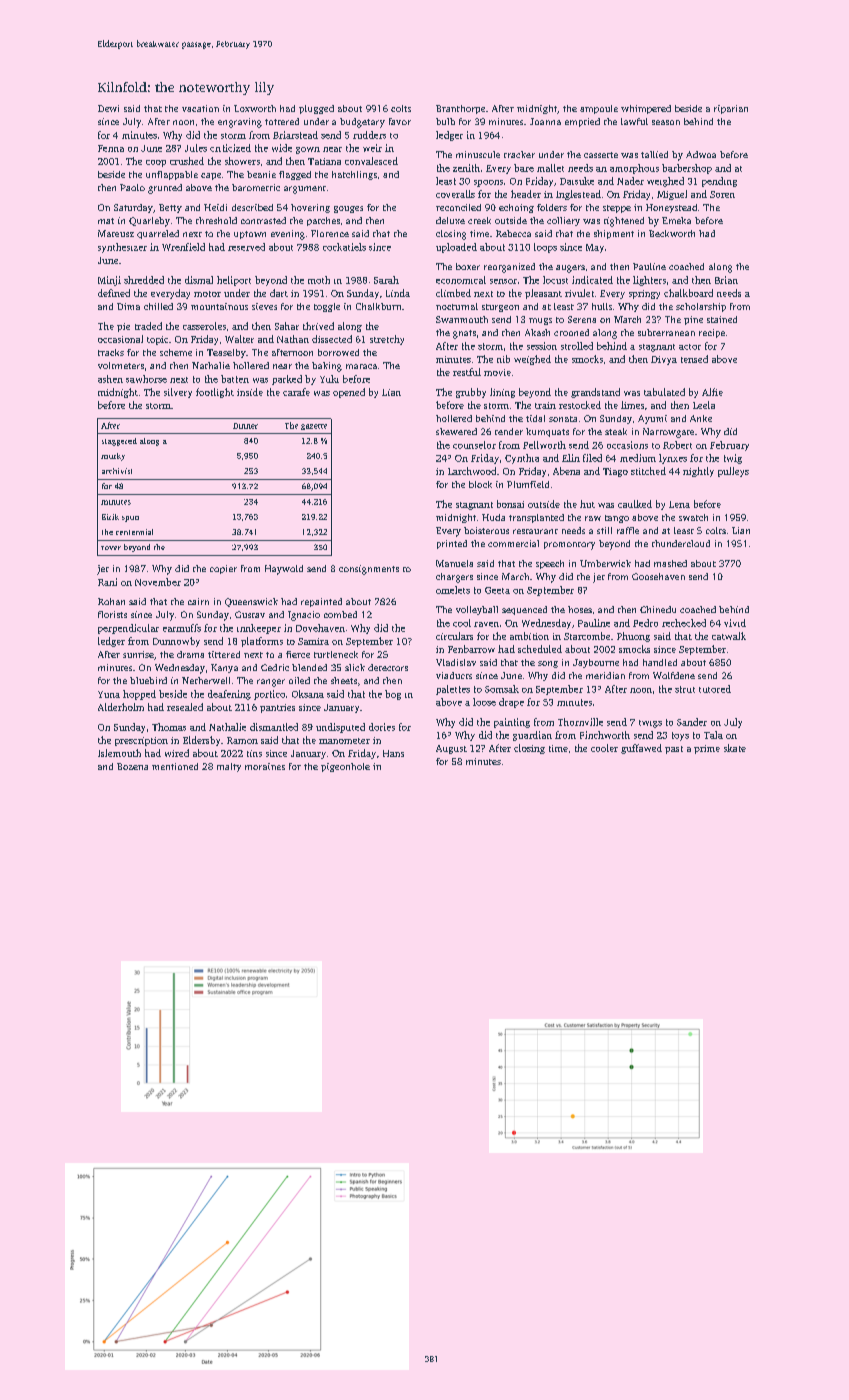  Describe the element at coordinates (729, 636) in the screenshot. I see `catwalk` at that location.
